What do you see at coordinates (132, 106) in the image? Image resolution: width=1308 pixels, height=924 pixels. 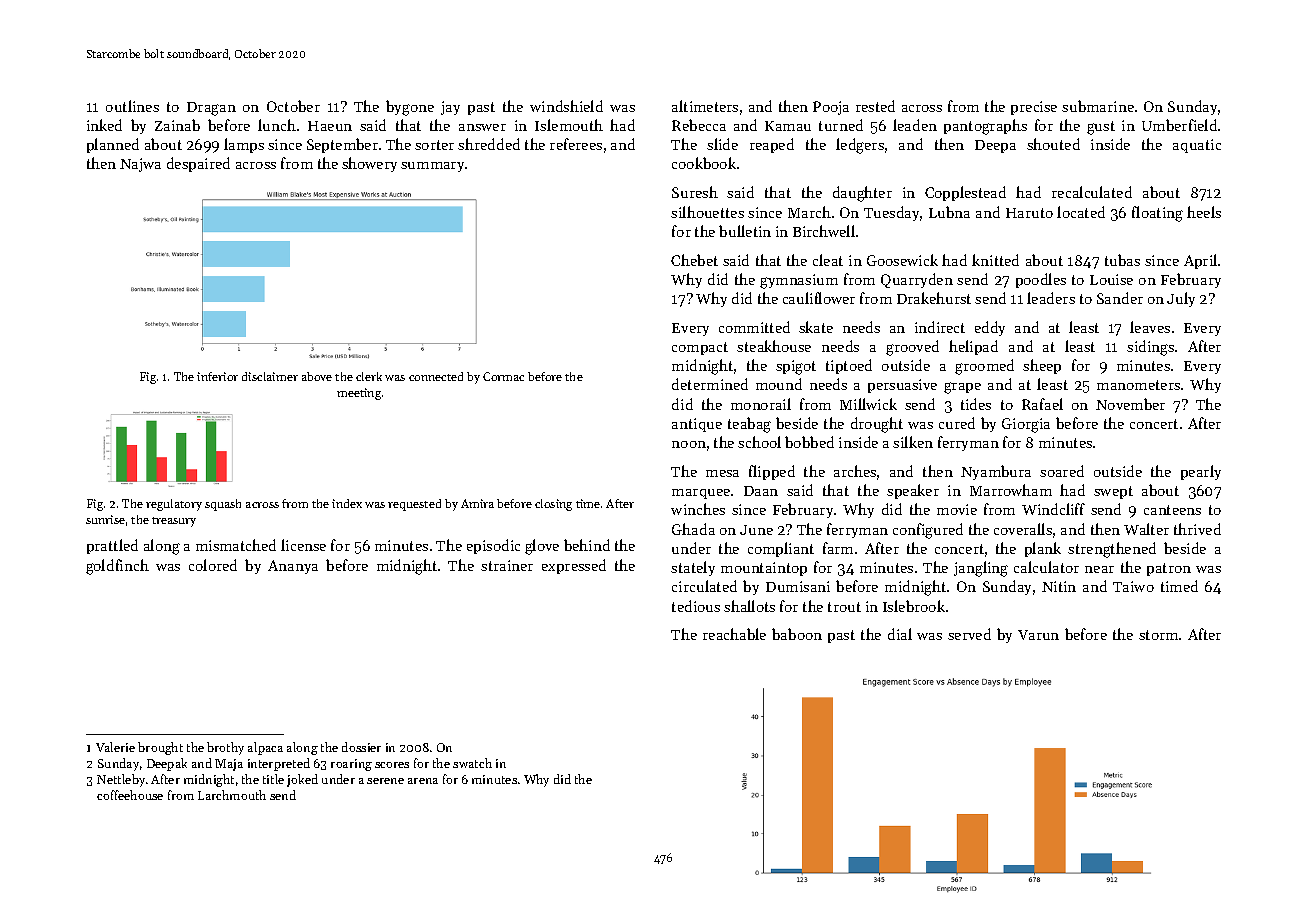 I see `outlines` at bounding box center [132, 106].
